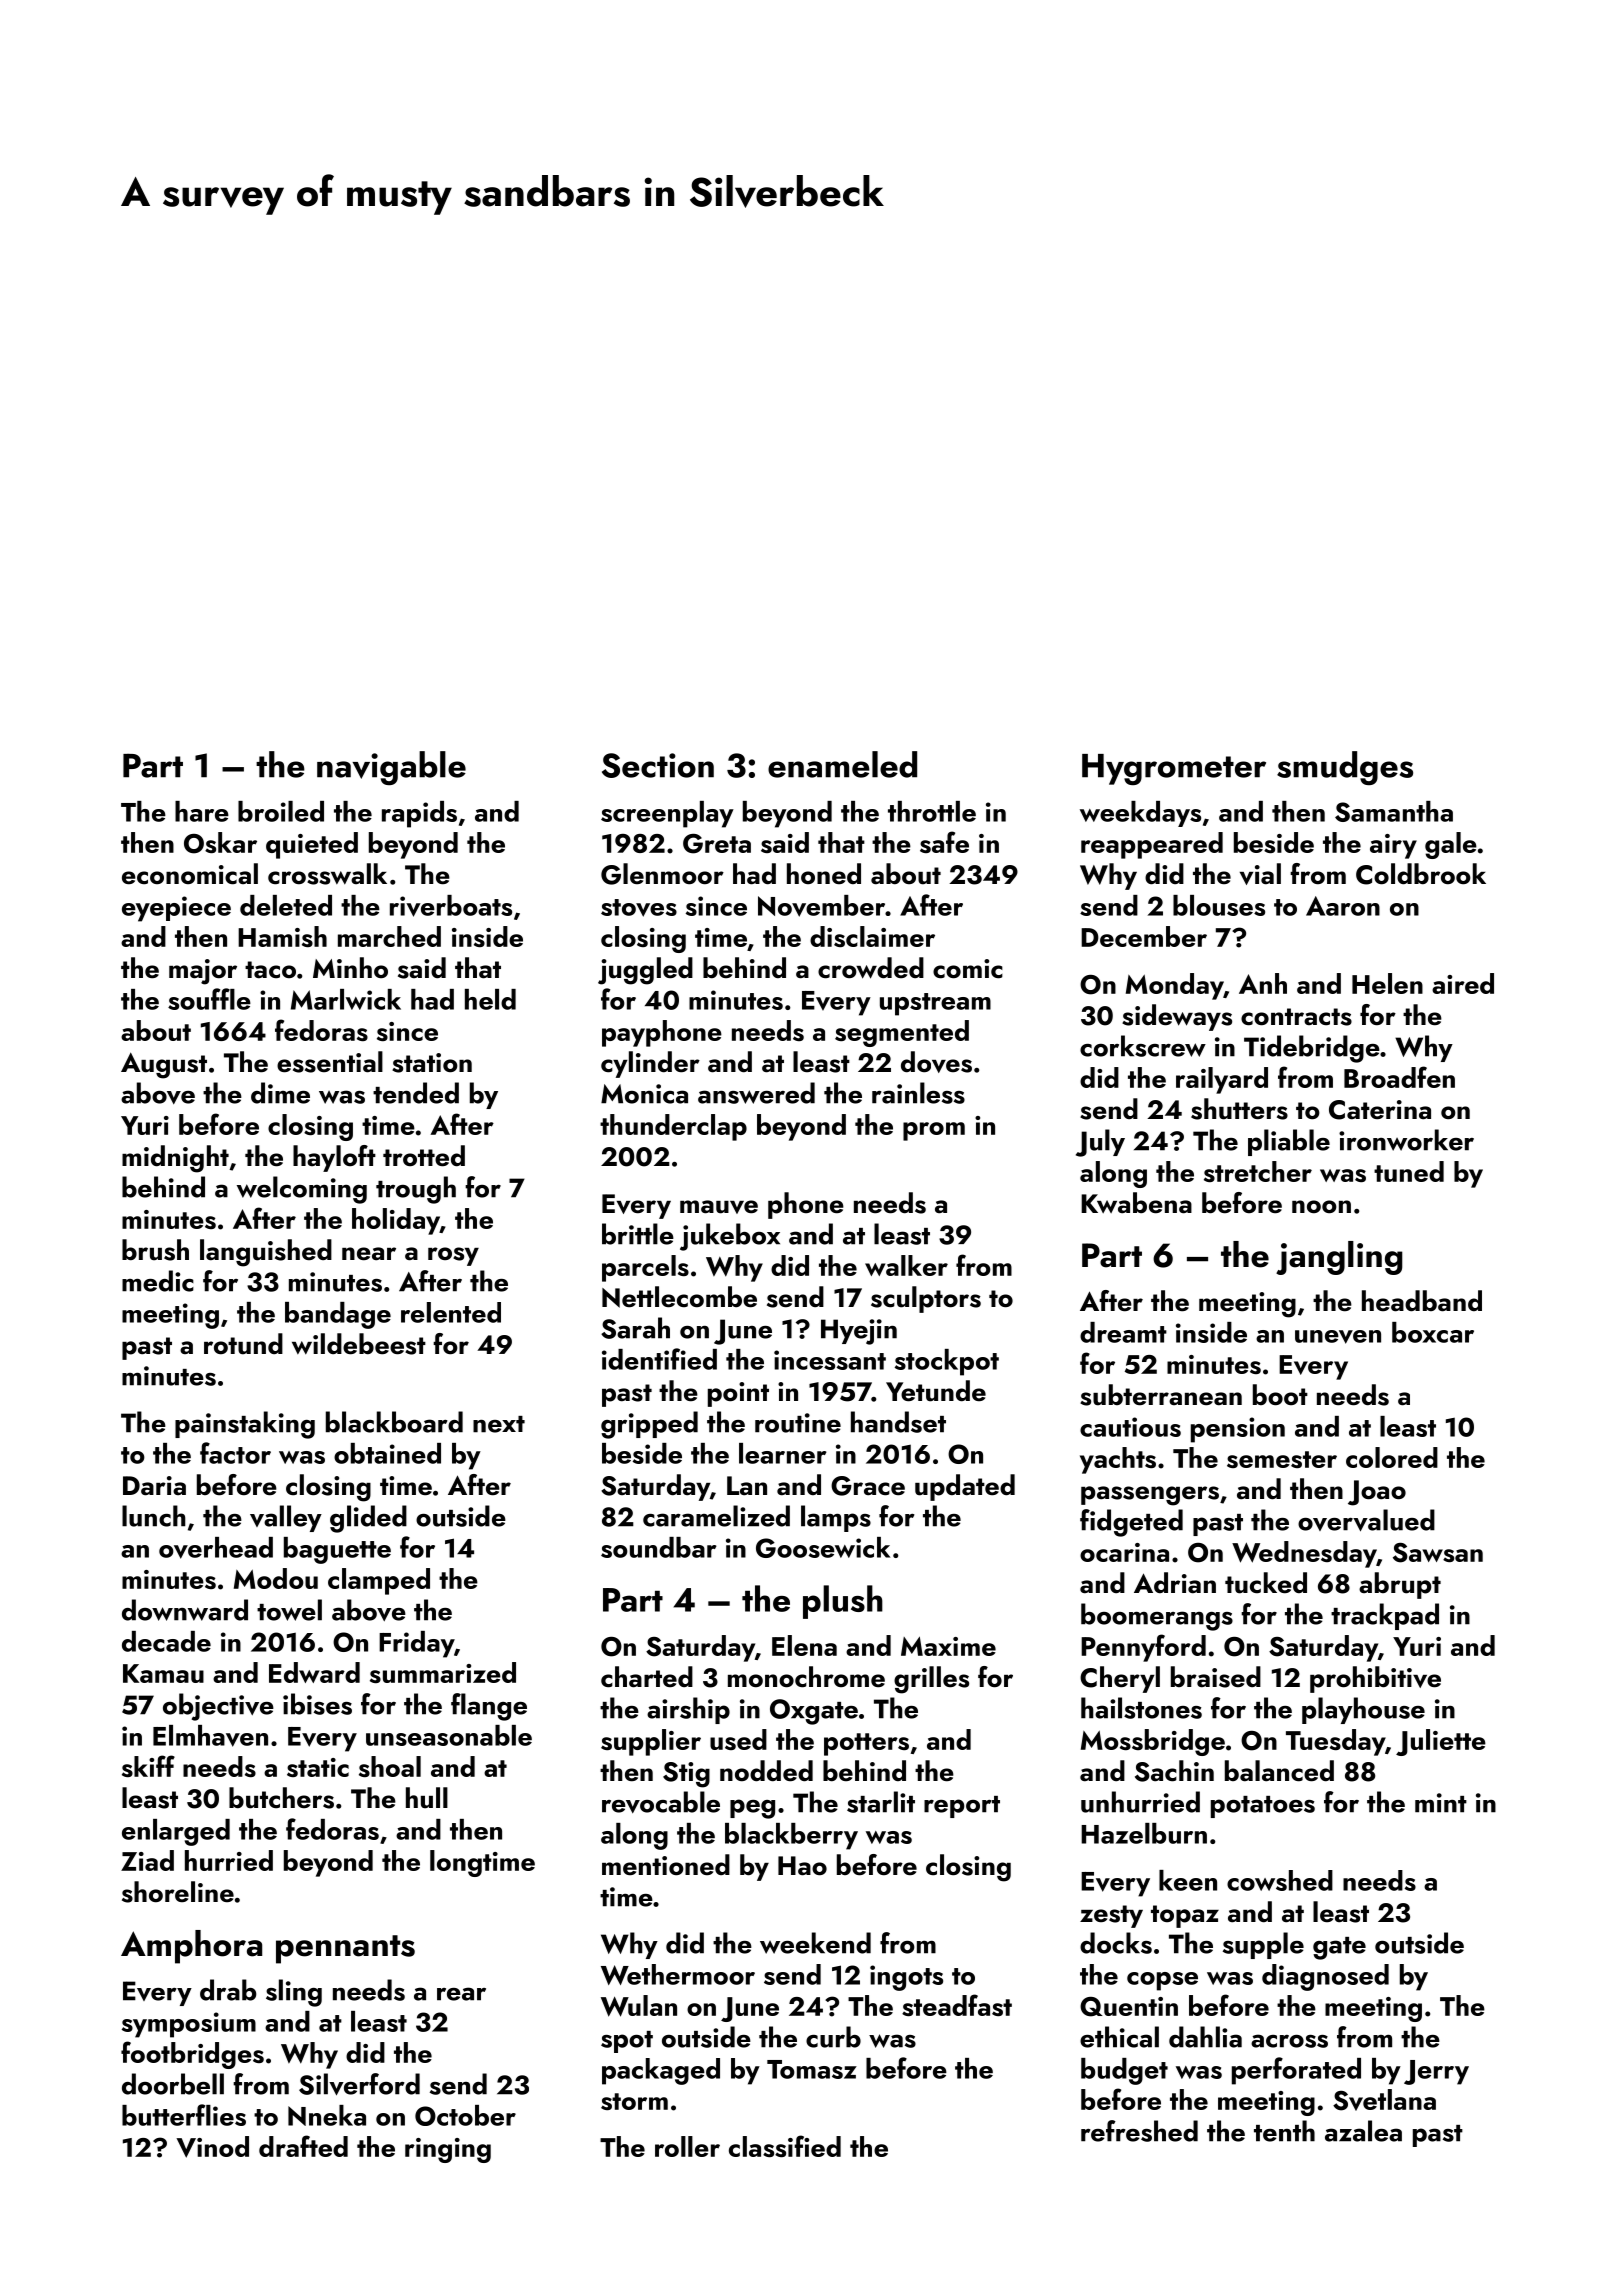  Describe the element at coordinates (944, 842) in the document. I see `safe` at that location.
